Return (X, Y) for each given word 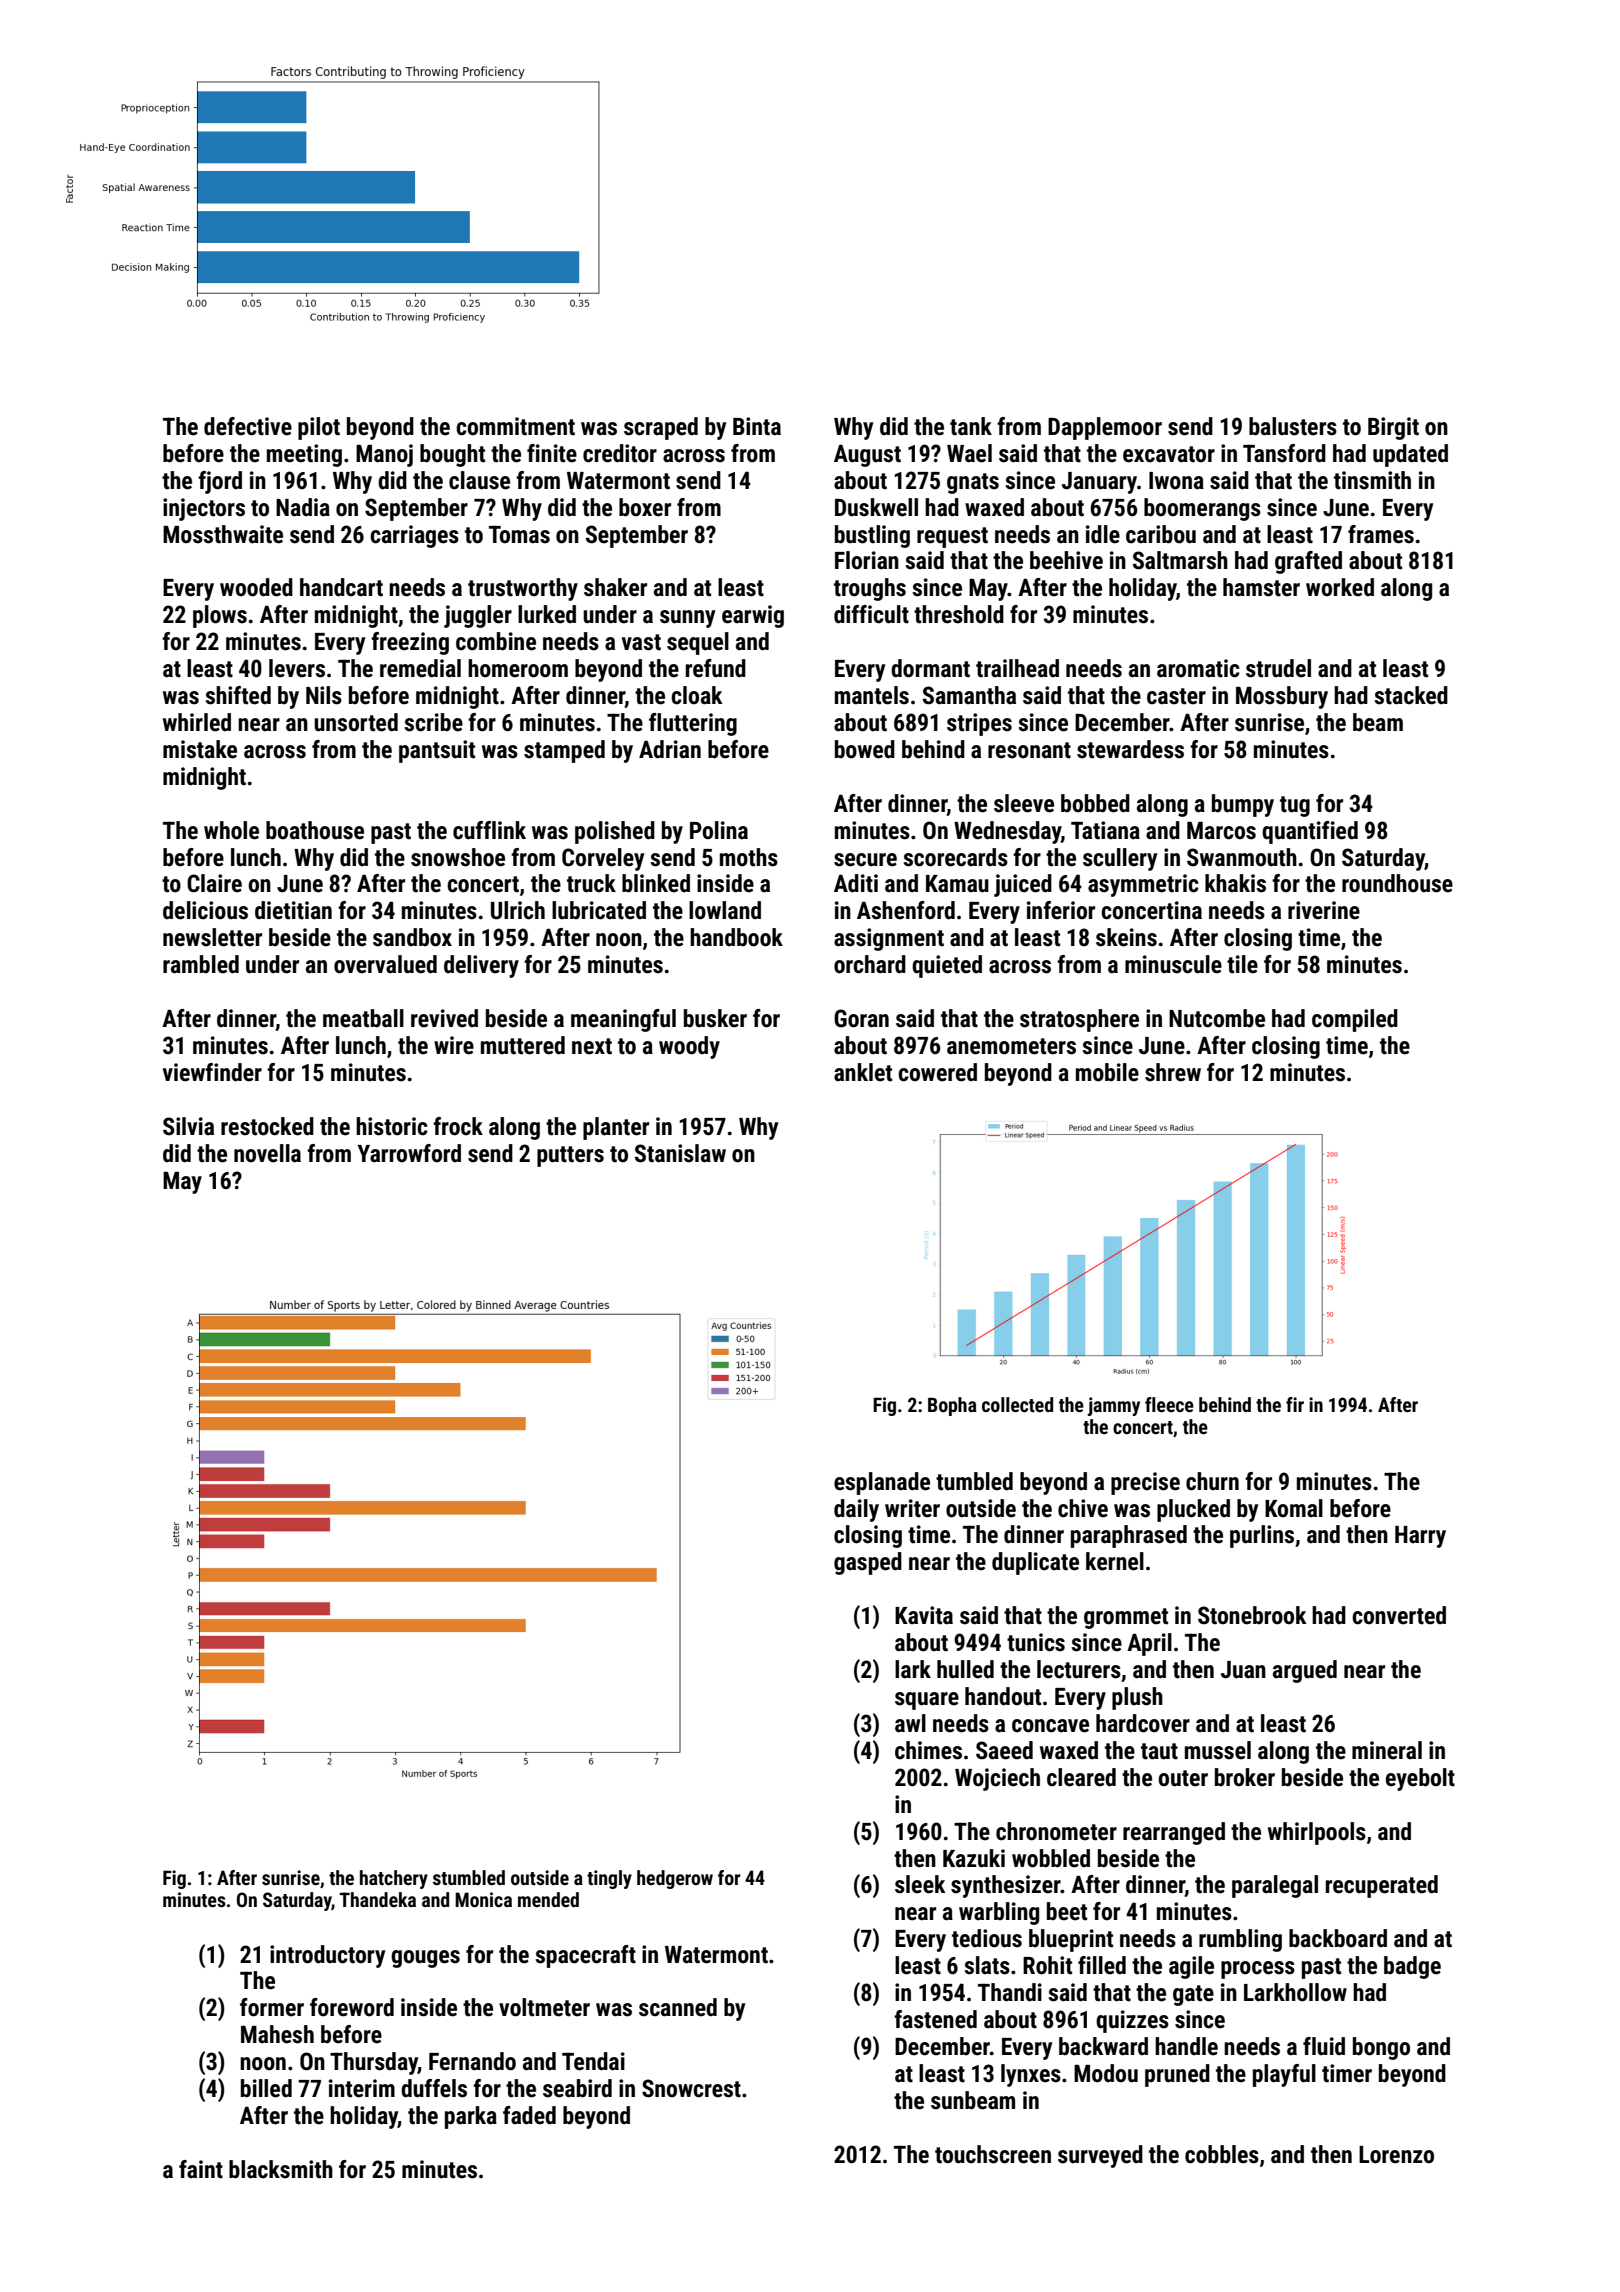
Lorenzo (1396, 2155)
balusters (1293, 426)
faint (201, 2169)
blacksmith (281, 2169)
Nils (324, 695)
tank (971, 426)
